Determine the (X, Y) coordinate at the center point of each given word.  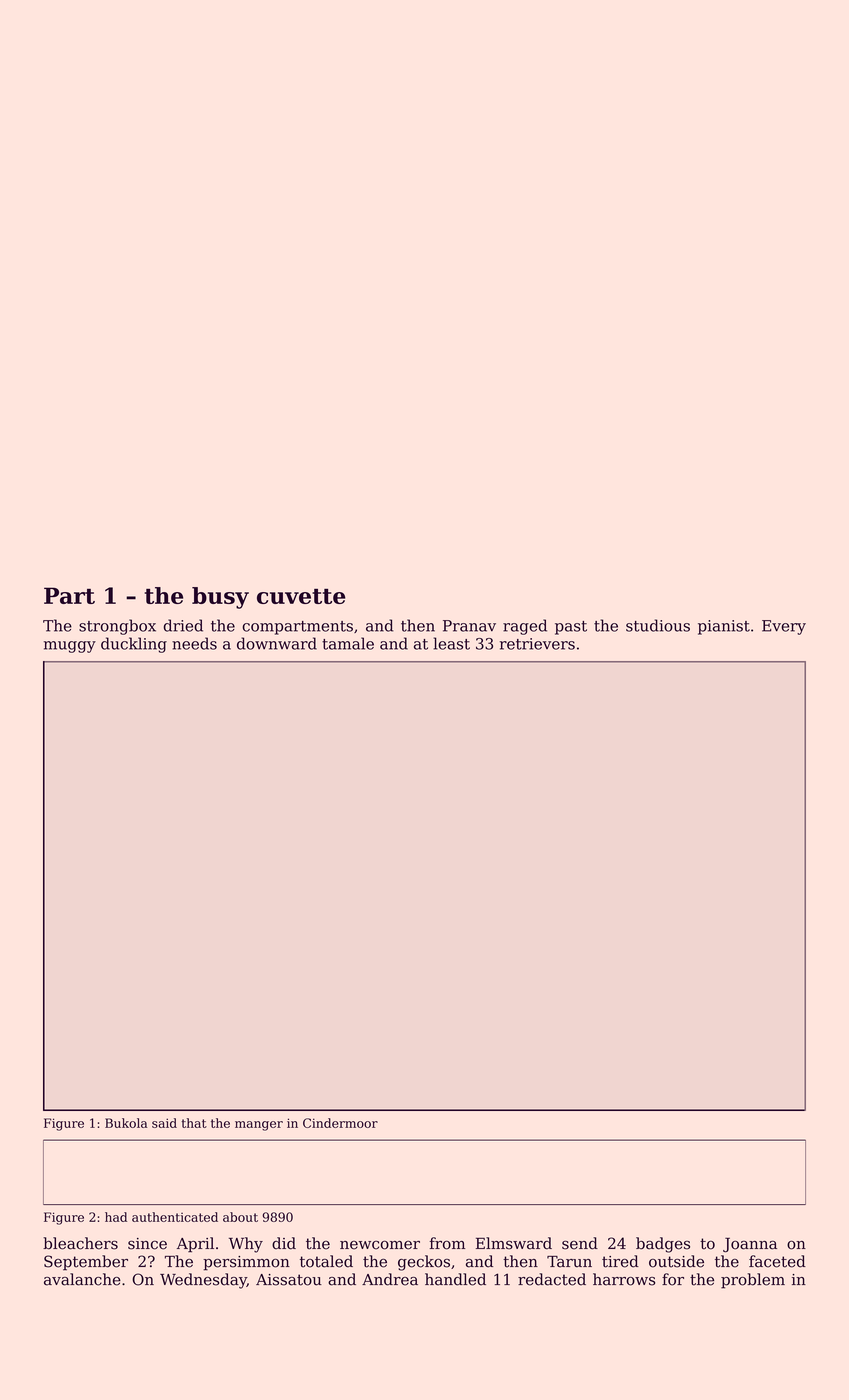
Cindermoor (340, 1123)
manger (259, 1126)
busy (220, 598)
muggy (70, 647)
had (116, 1217)
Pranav (469, 626)
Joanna (750, 1245)
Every (784, 627)
